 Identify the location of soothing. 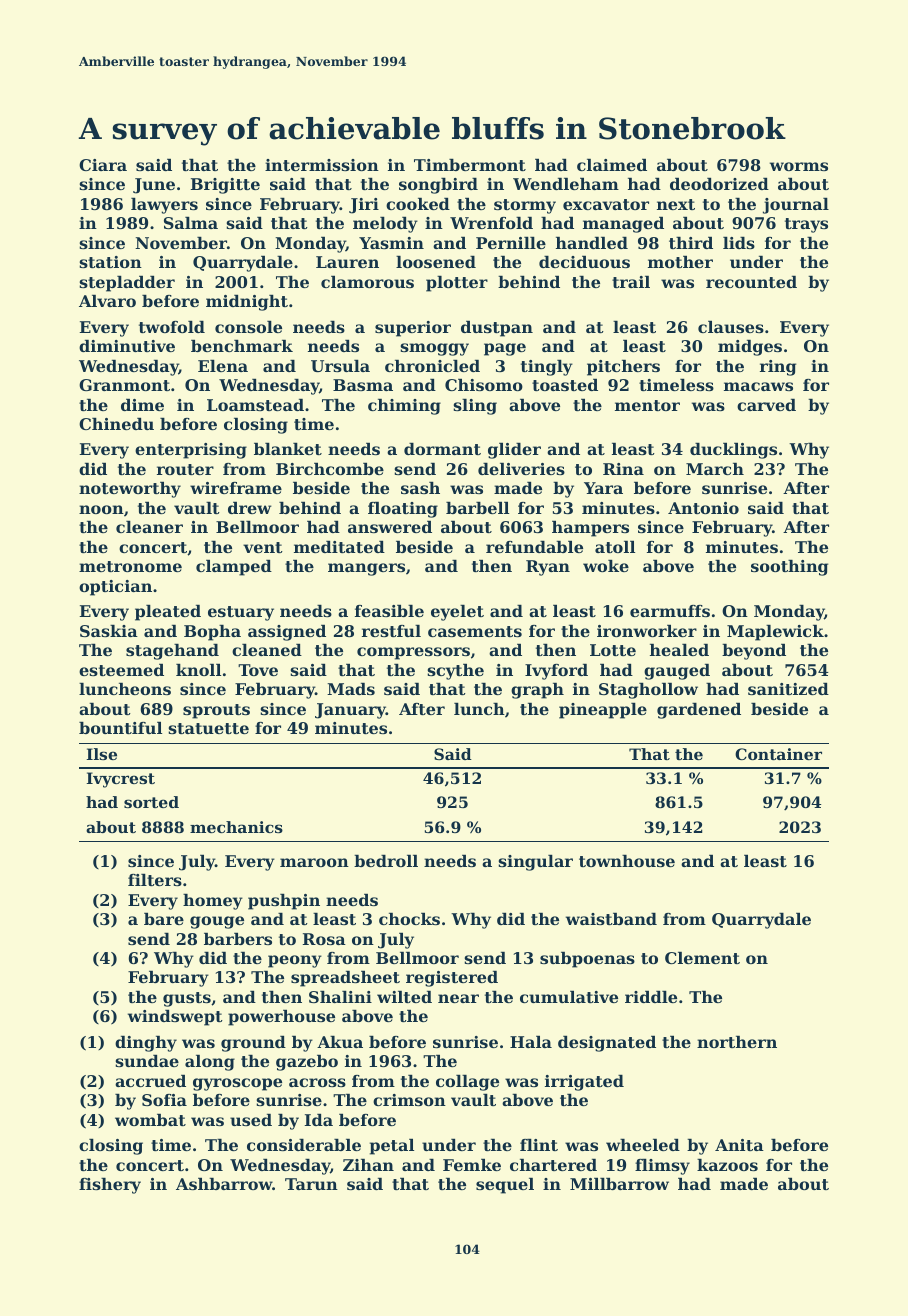
(789, 568).
